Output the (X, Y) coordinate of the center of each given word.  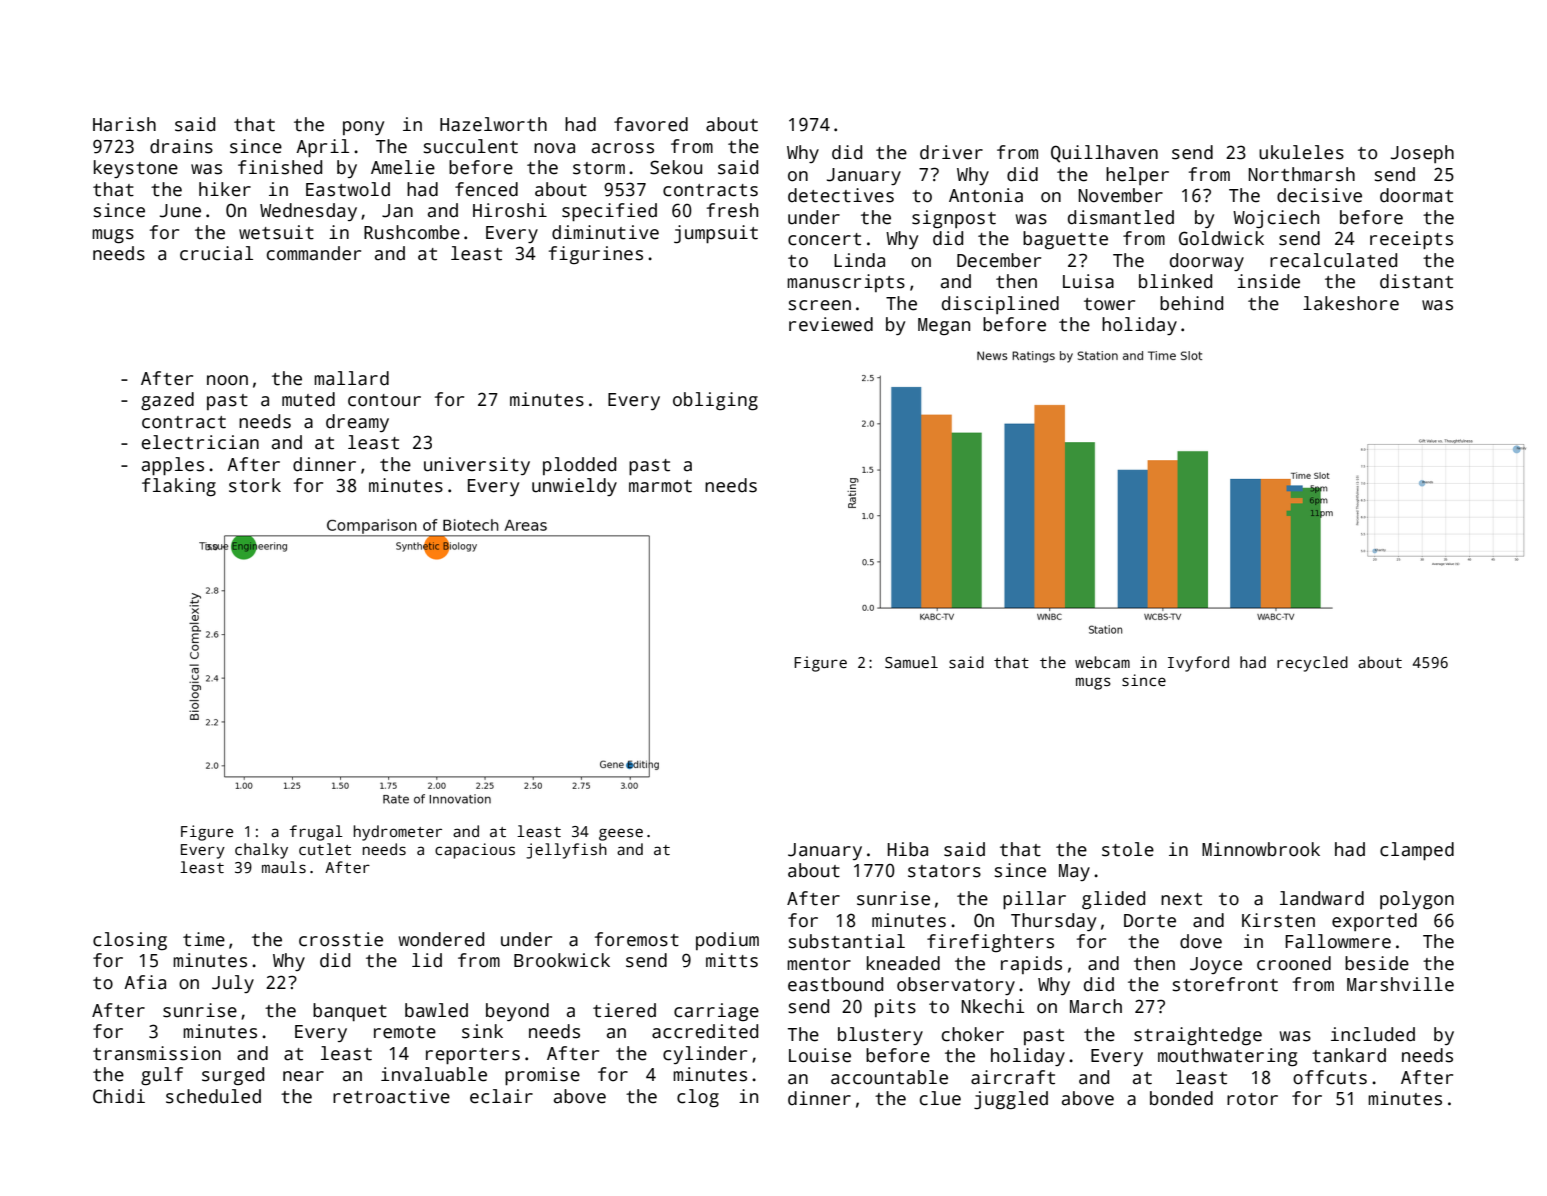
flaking (179, 487)
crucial (216, 253)
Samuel (911, 662)
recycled (1312, 664)
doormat (1416, 195)
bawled (436, 1010)
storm (599, 168)
